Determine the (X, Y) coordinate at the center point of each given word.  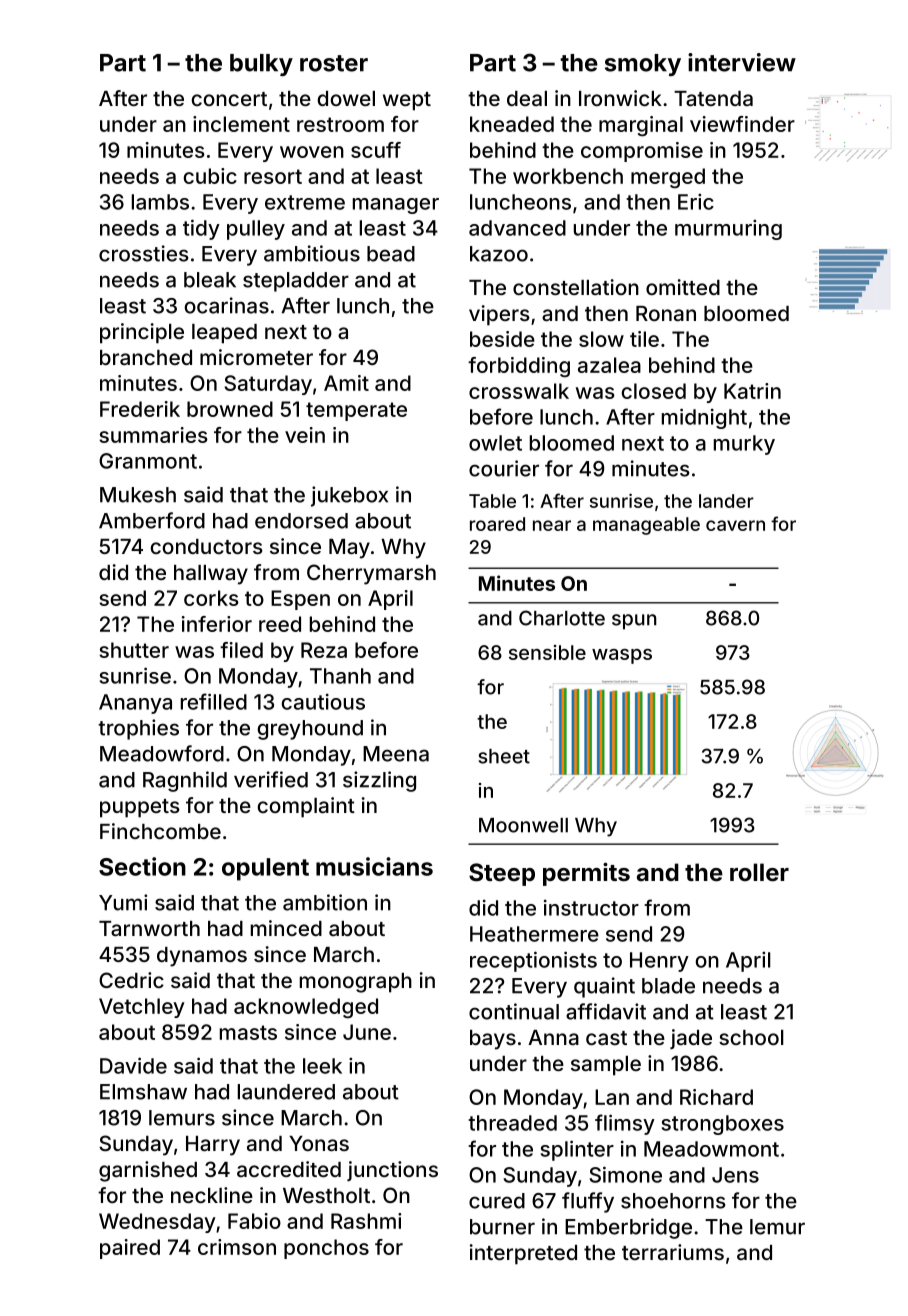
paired (130, 1249)
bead (391, 254)
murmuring (728, 230)
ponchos (326, 1249)
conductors (206, 546)
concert (229, 99)
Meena (396, 754)
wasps (622, 656)
